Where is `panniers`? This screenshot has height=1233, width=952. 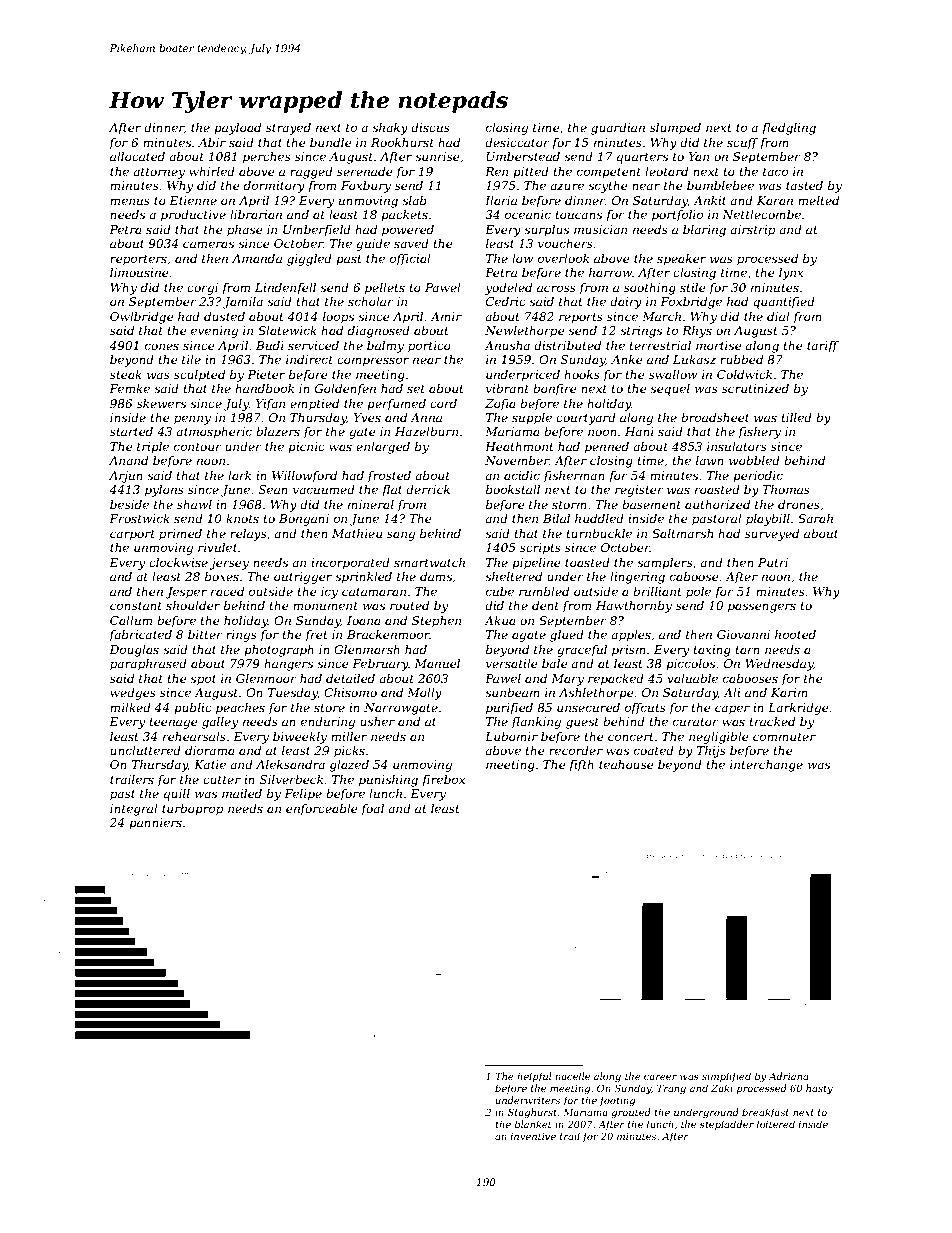
panniers is located at coordinates (155, 824).
